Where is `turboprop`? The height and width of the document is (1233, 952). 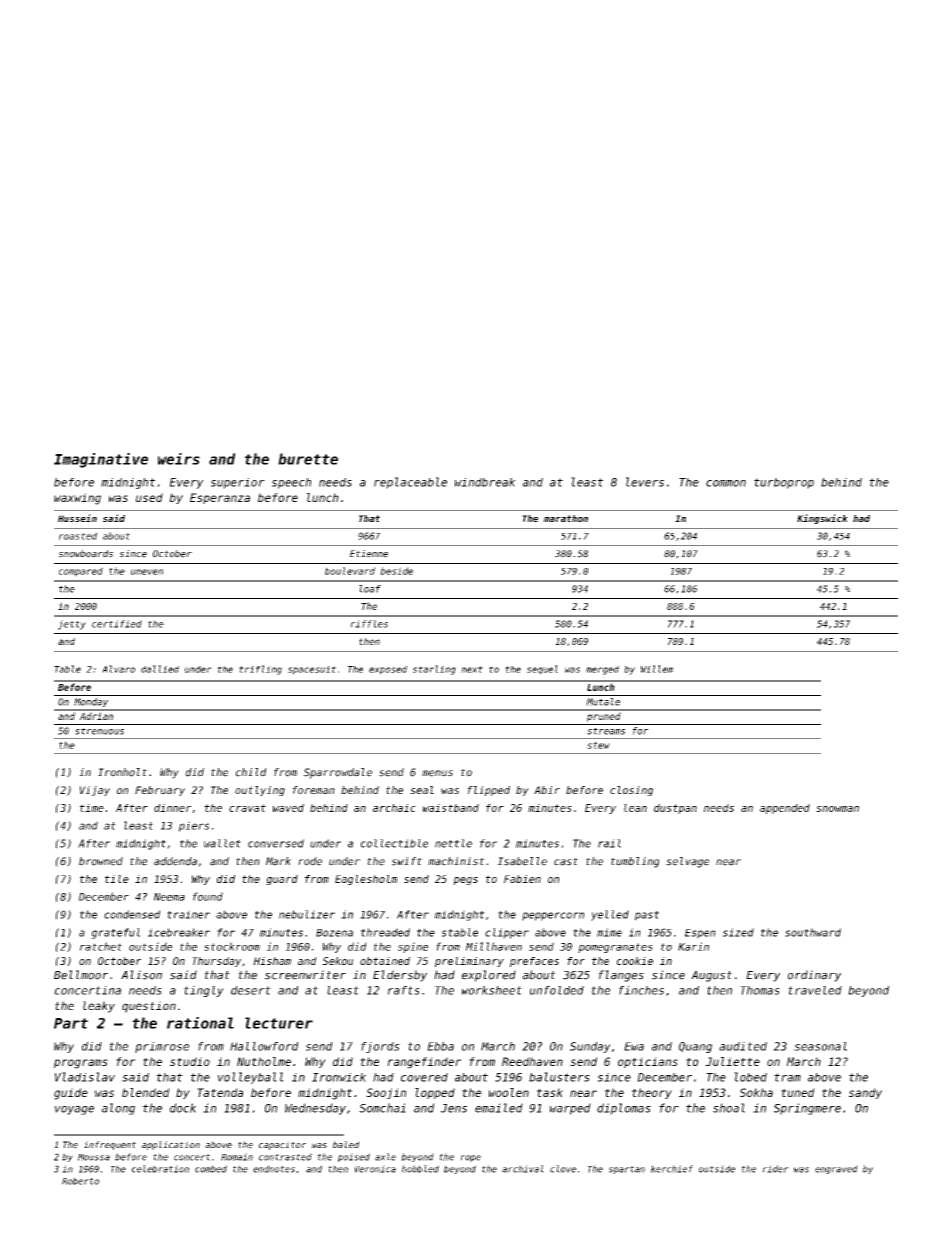 turboprop is located at coordinates (784, 483).
